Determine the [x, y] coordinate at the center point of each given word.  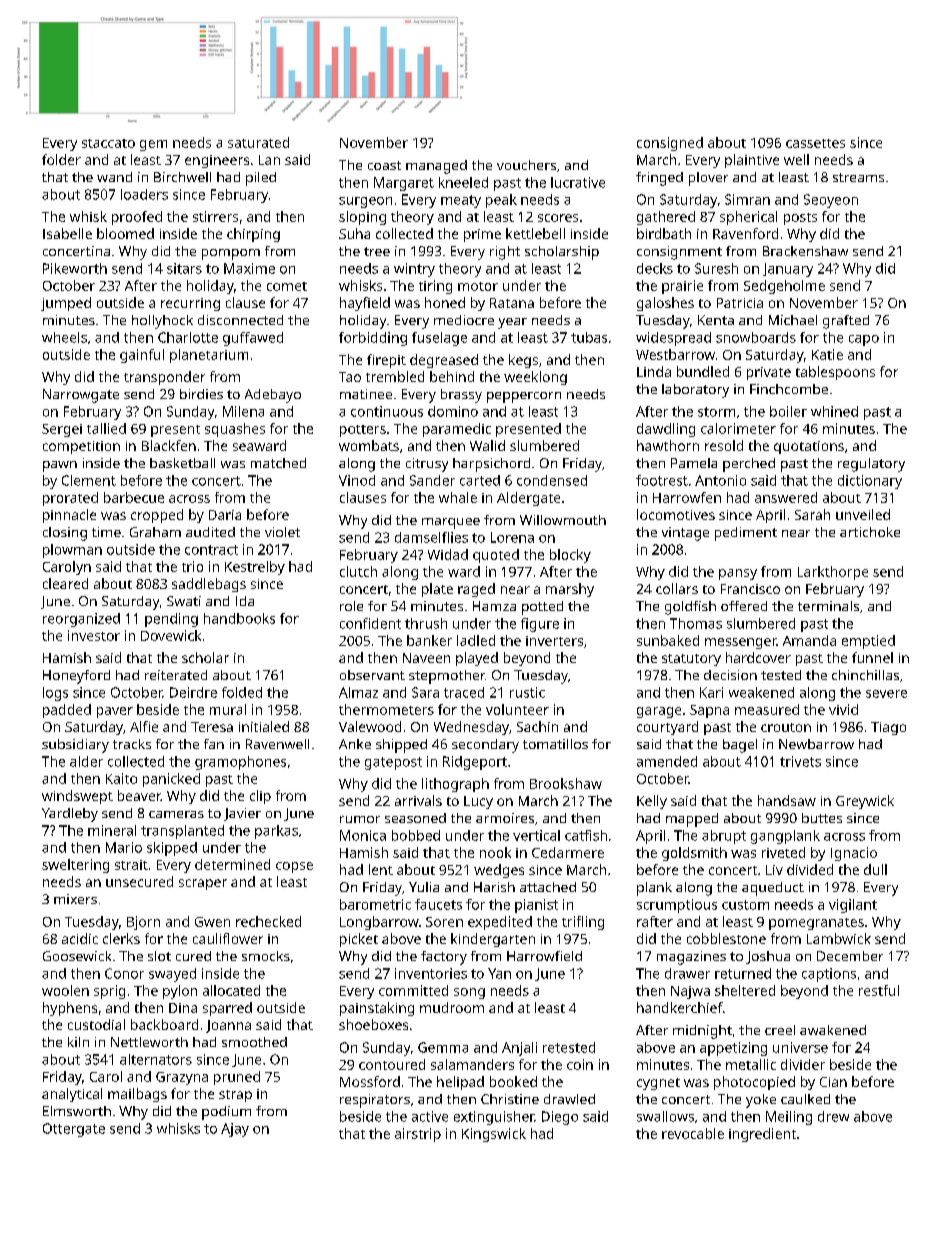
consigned [670, 144]
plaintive [752, 161]
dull [875, 869]
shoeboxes [373, 1024]
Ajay [235, 1130]
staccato [108, 143]
